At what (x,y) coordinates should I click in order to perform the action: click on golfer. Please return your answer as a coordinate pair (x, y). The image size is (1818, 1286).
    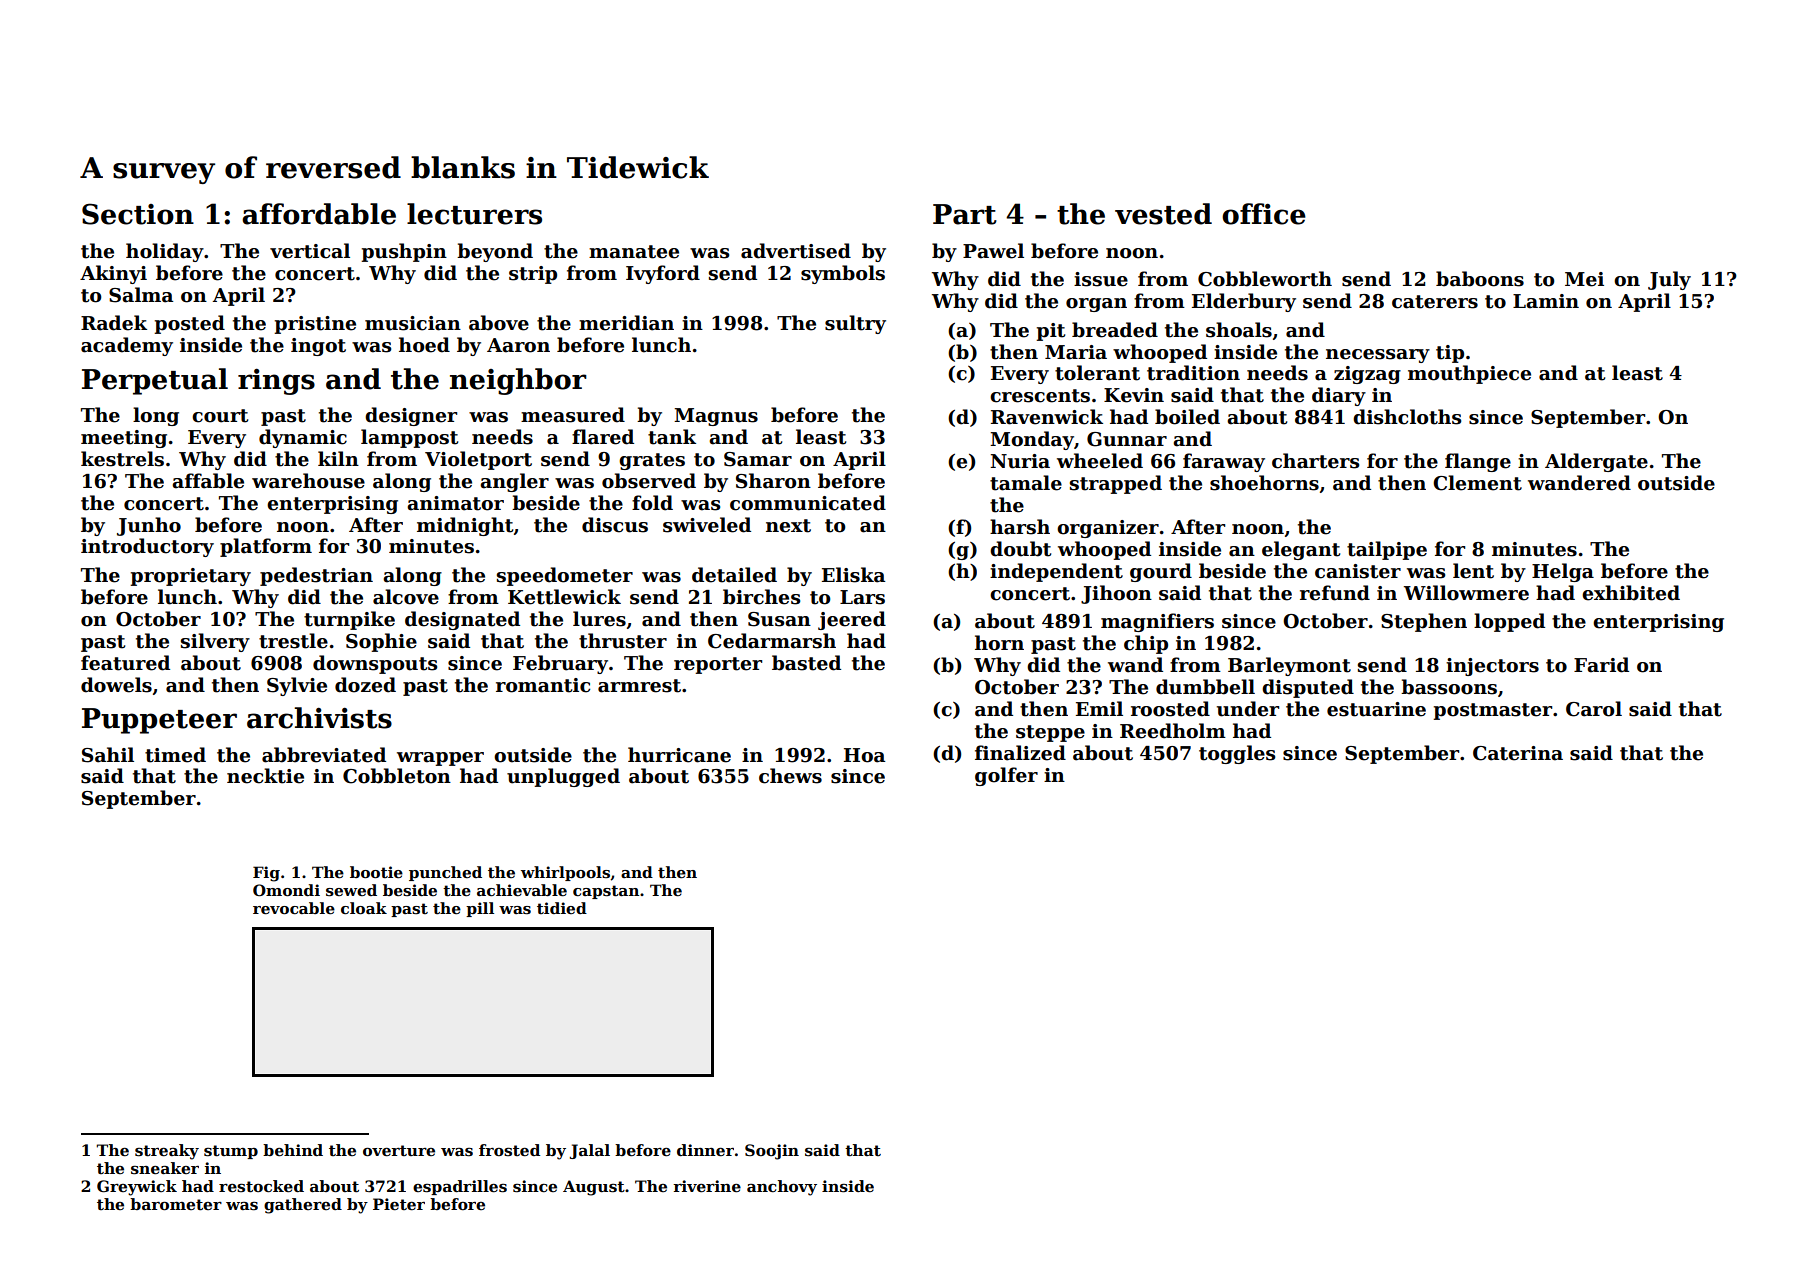
    Looking at the image, I should click on (1006, 776).
